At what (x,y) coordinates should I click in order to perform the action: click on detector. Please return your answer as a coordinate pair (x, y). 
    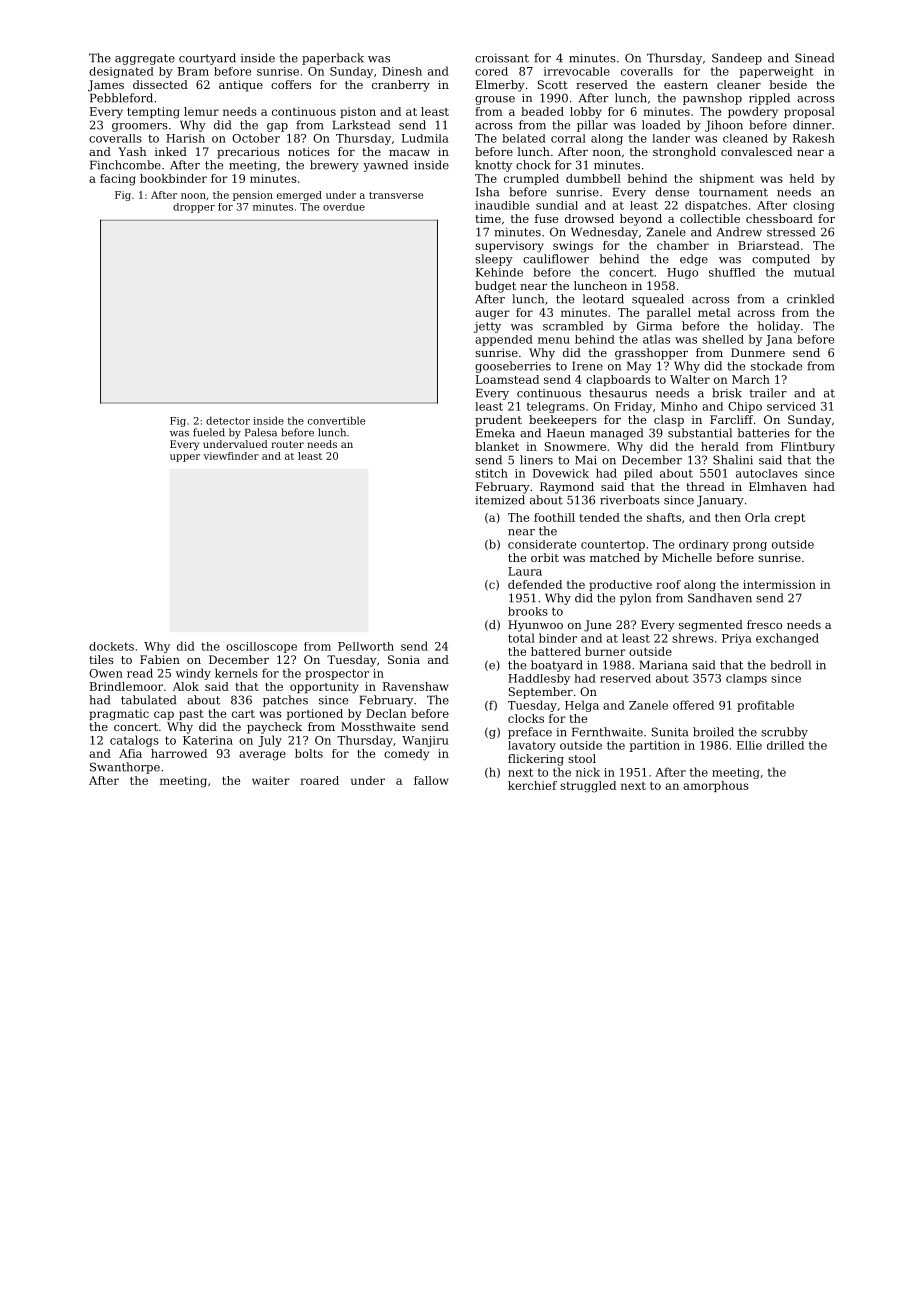
    Looking at the image, I should click on (228, 420).
